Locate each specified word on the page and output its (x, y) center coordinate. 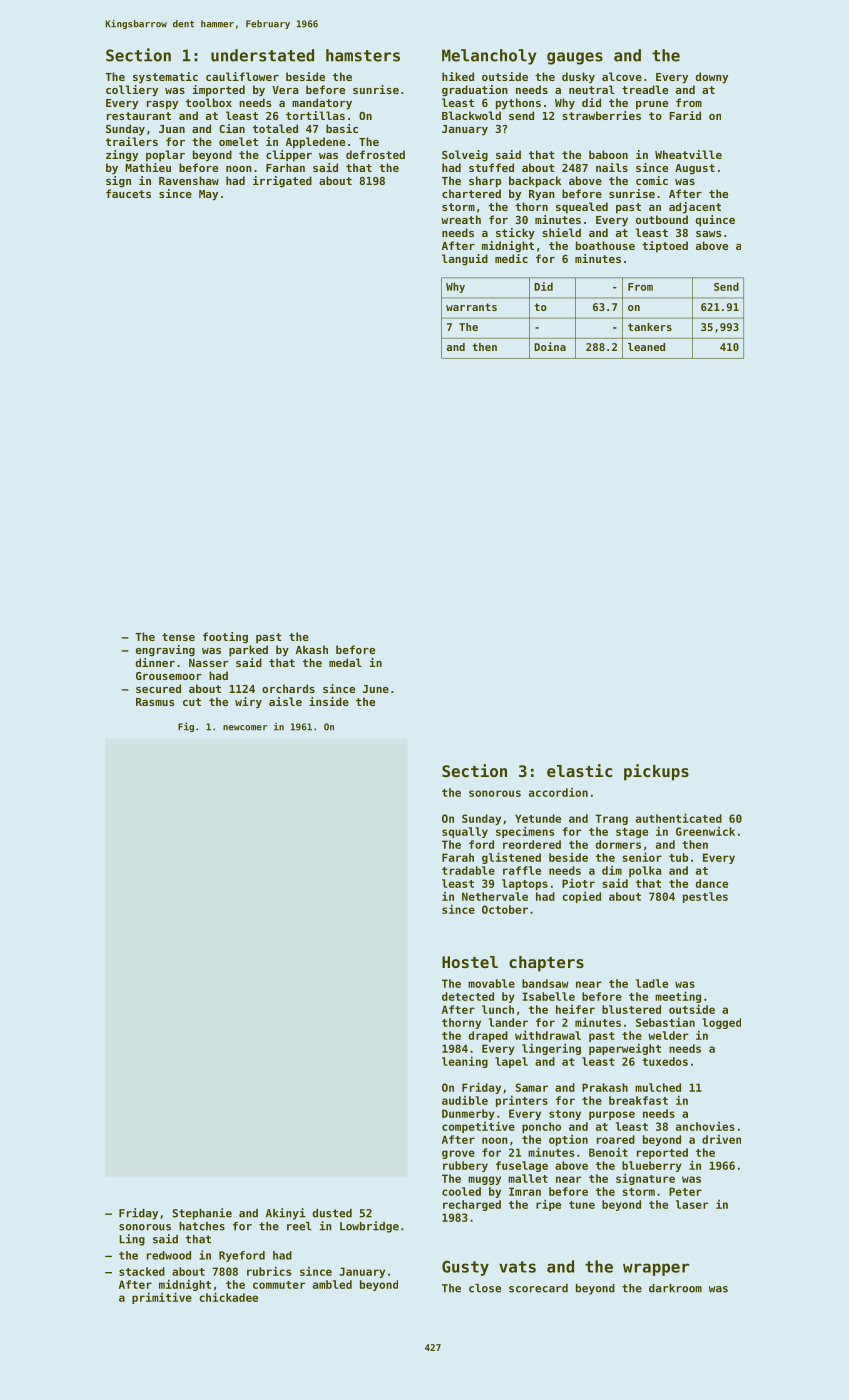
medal (345, 662)
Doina (550, 346)
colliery (132, 91)
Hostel (470, 962)
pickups (656, 772)
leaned (646, 347)
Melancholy (489, 57)
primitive (162, 1298)
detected (468, 996)
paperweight (625, 1049)
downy (712, 78)
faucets (128, 193)
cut (192, 702)
